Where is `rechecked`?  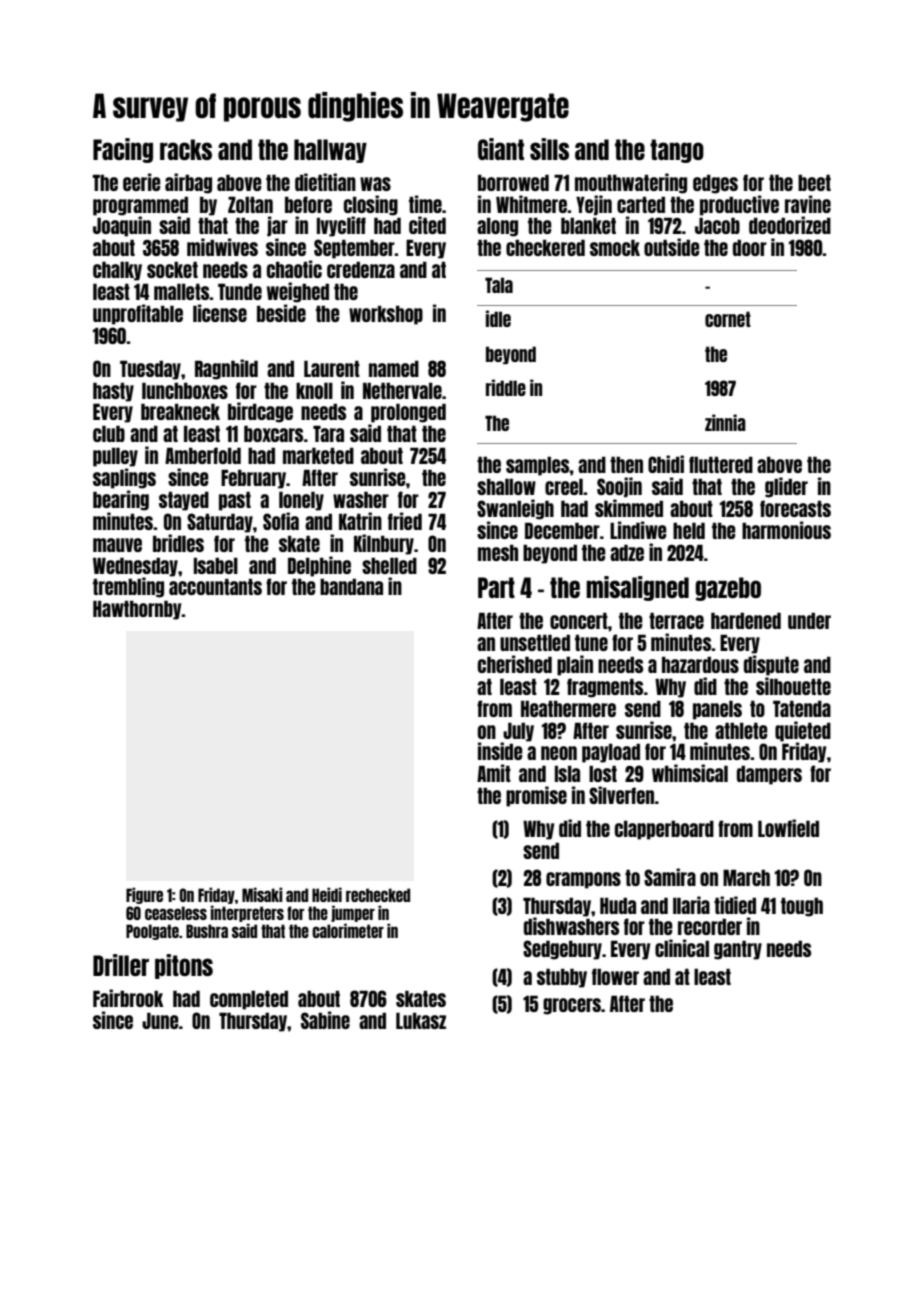 rechecked is located at coordinates (378, 895).
